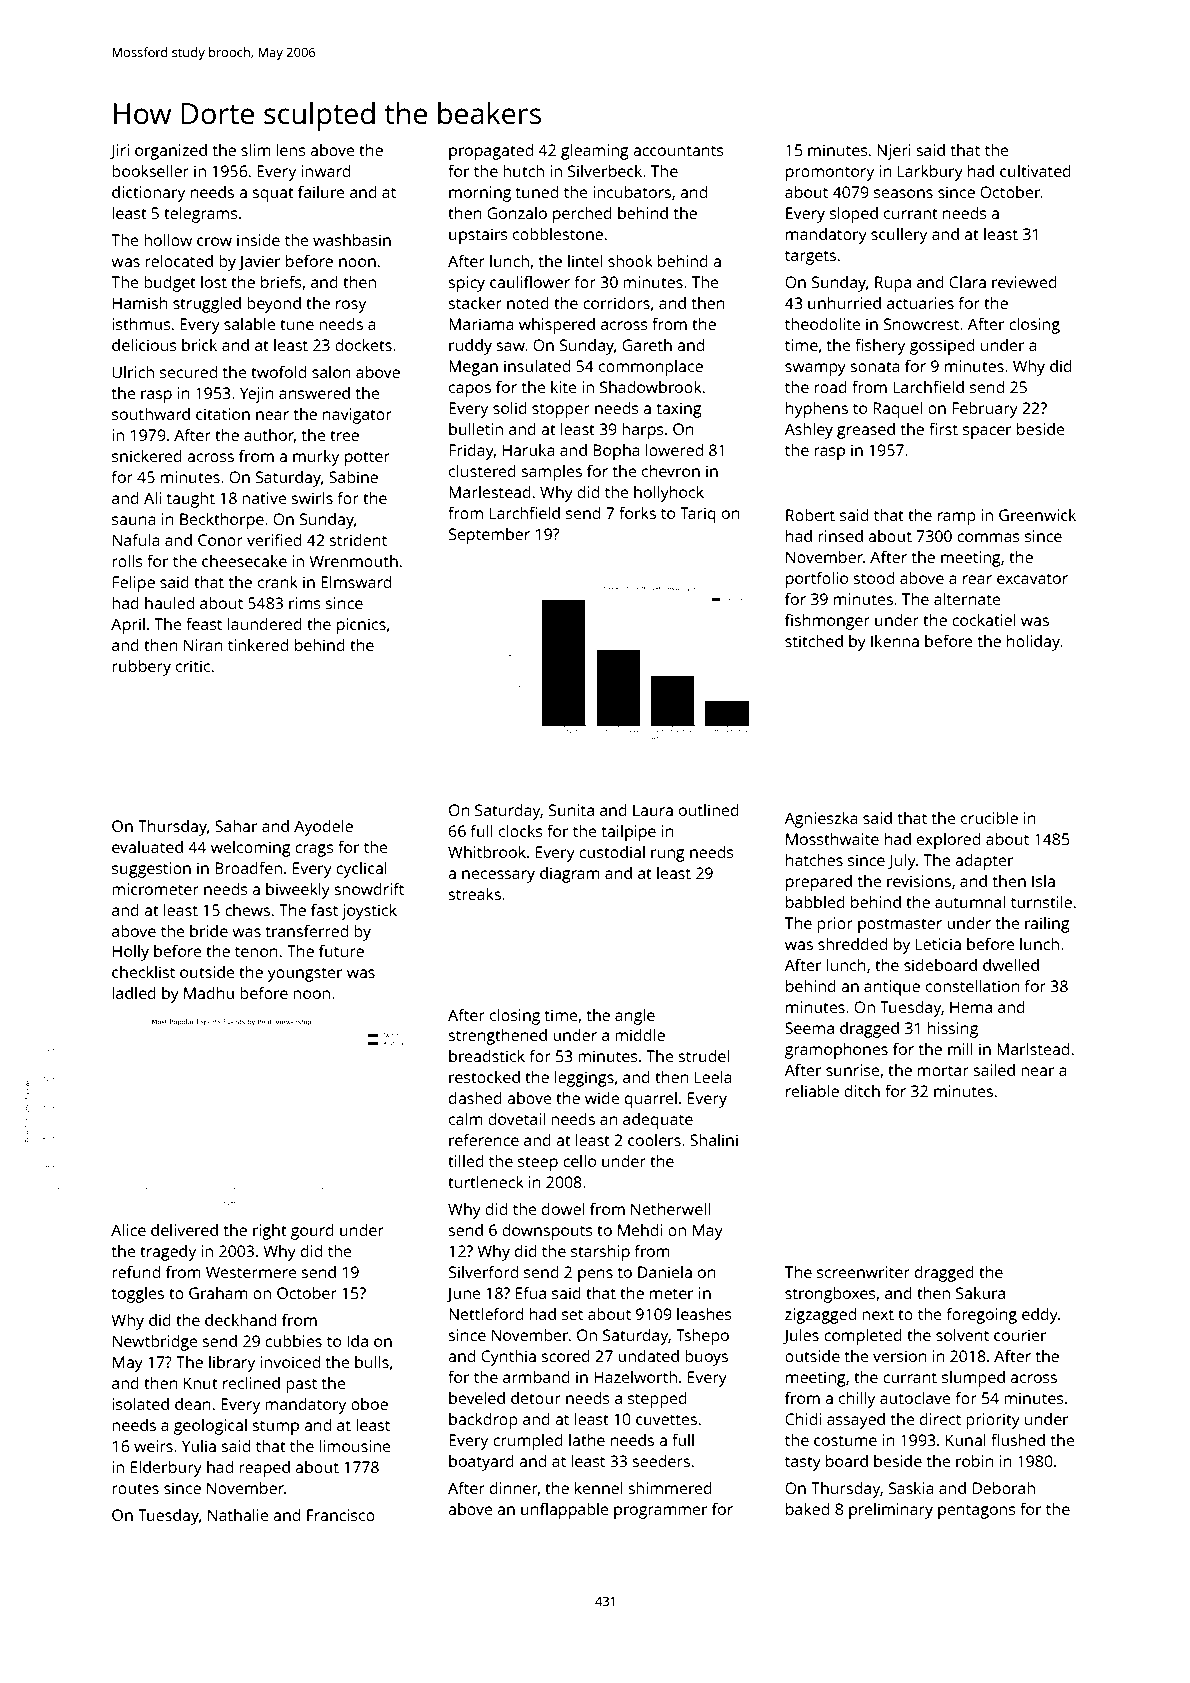 This image has width=1190, height=1683. What do you see at coordinates (236, 826) in the image?
I see `Sahar` at bounding box center [236, 826].
